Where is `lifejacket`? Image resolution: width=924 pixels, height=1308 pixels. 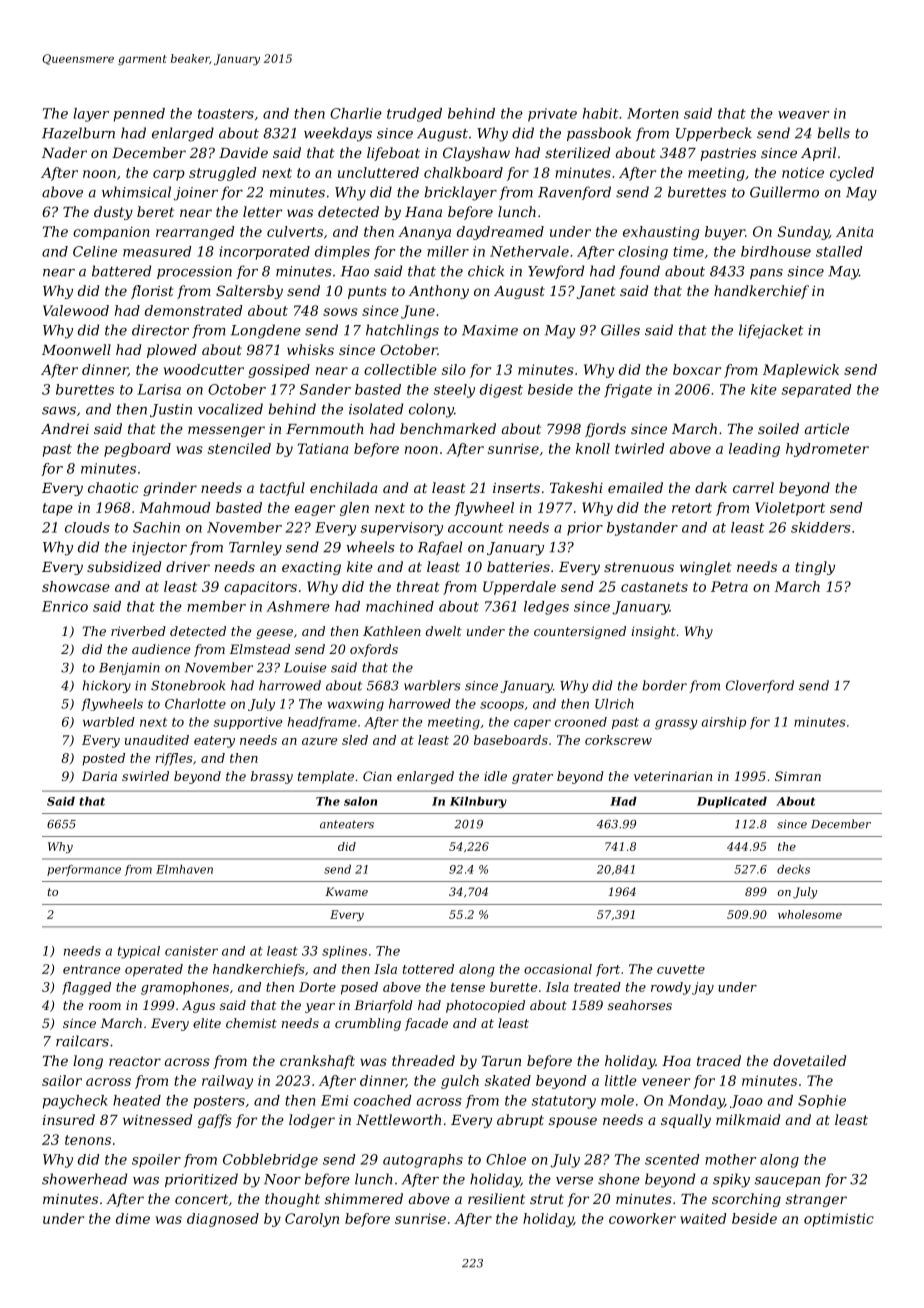 lifejacket is located at coordinates (771, 331).
